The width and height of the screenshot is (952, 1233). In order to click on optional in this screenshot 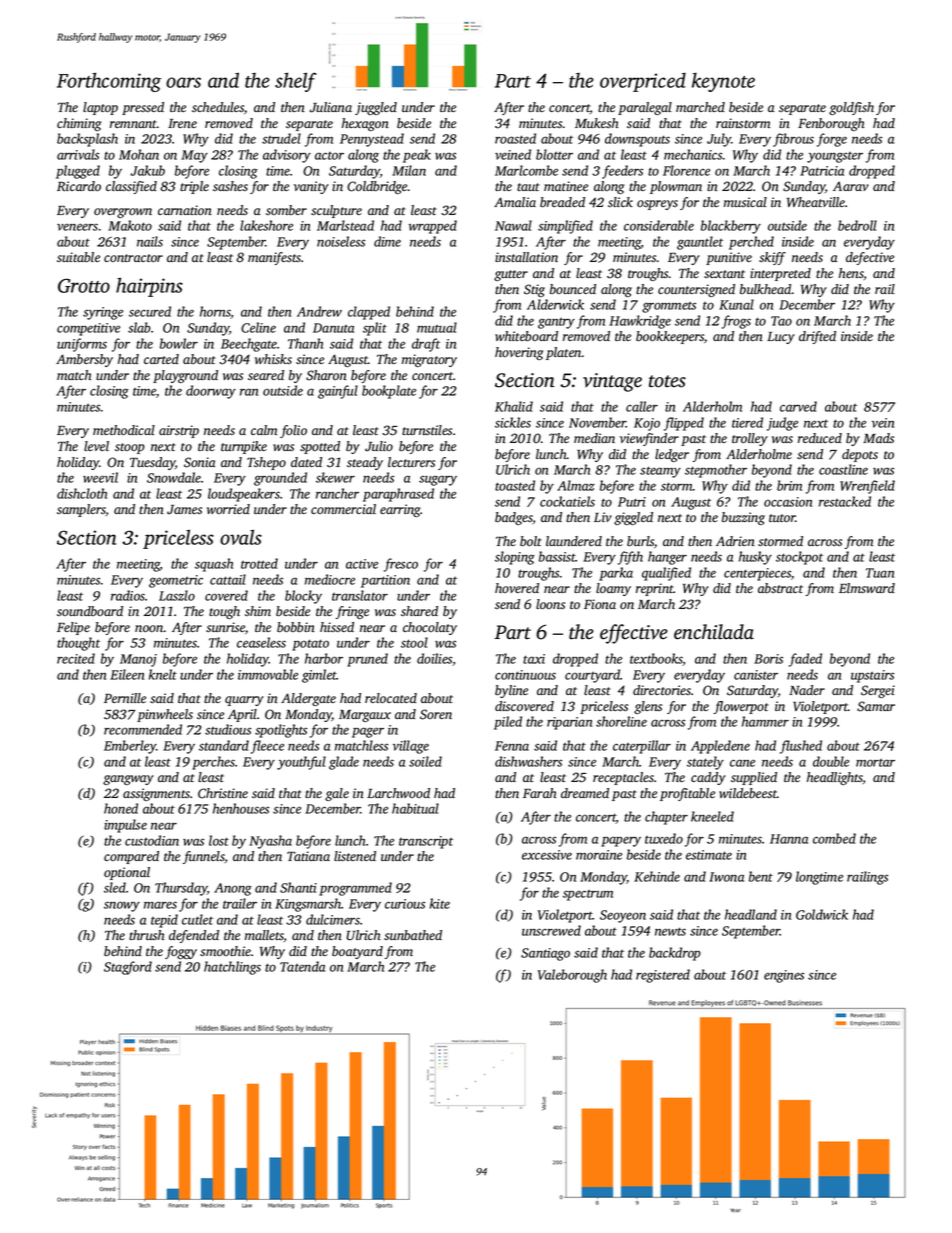, I will do `click(127, 873)`.
